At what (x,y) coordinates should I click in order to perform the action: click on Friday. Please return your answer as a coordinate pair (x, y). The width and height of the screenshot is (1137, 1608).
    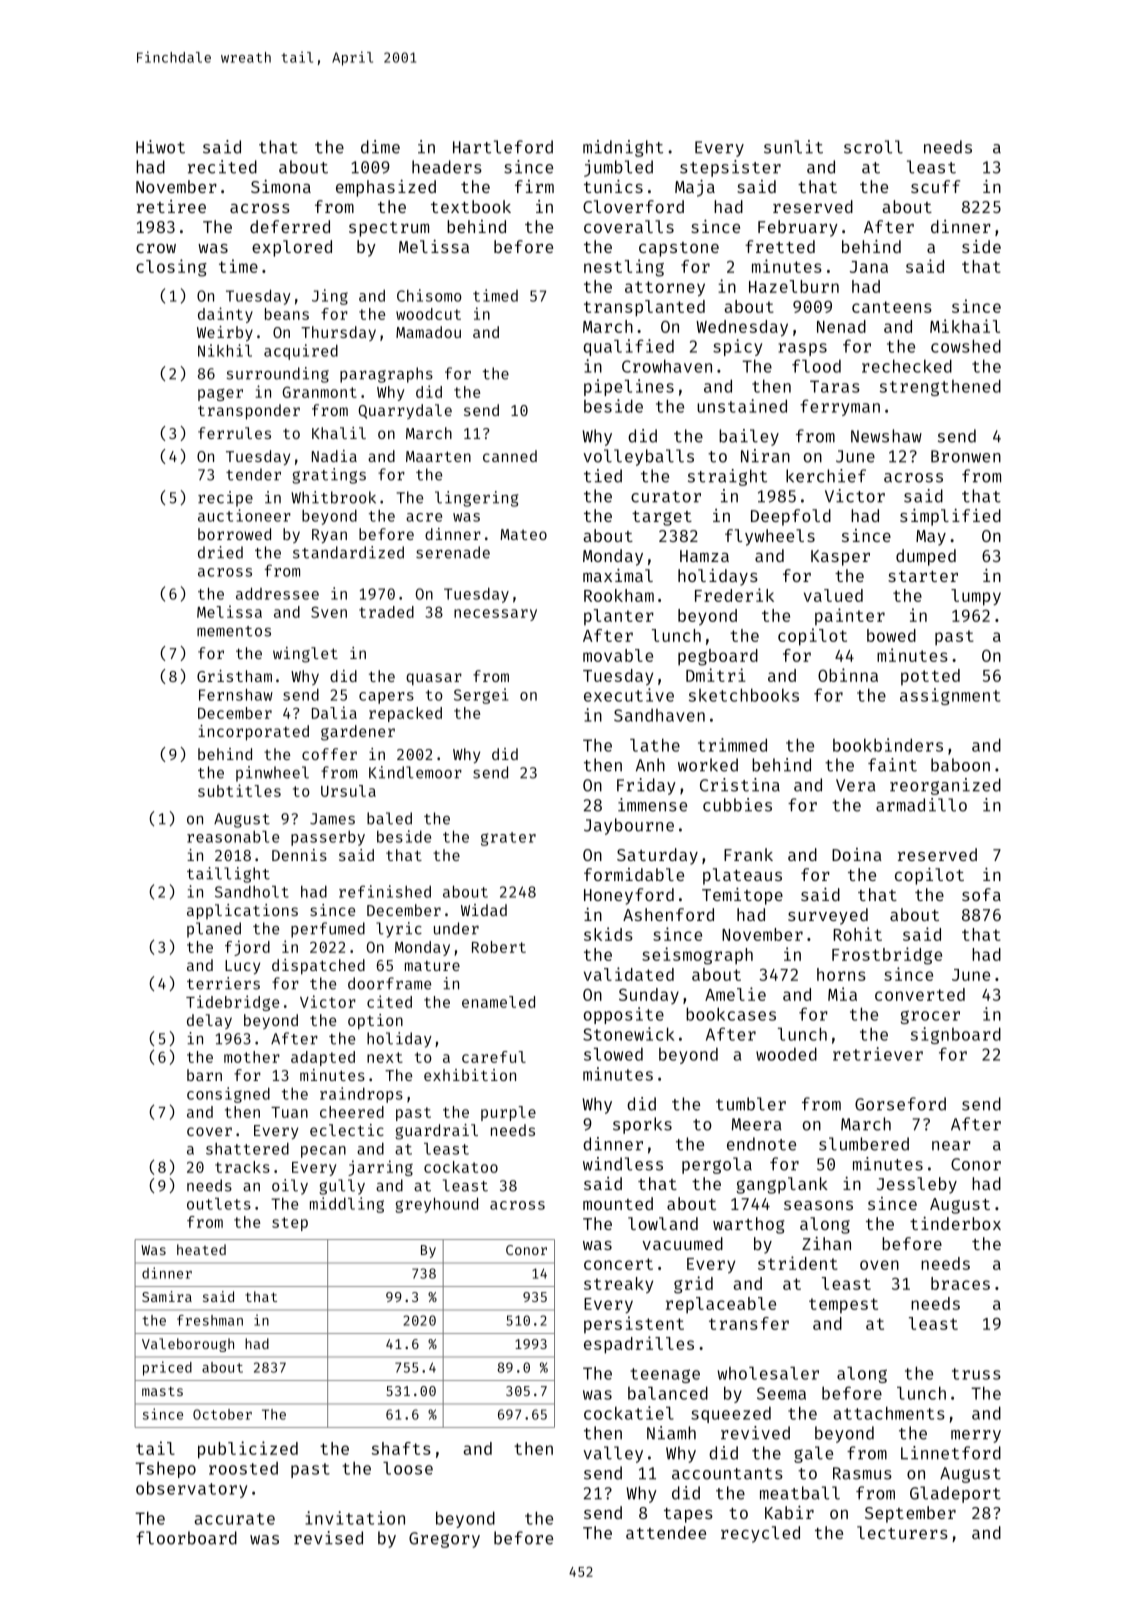
    Looking at the image, I should click on (646, 786).
